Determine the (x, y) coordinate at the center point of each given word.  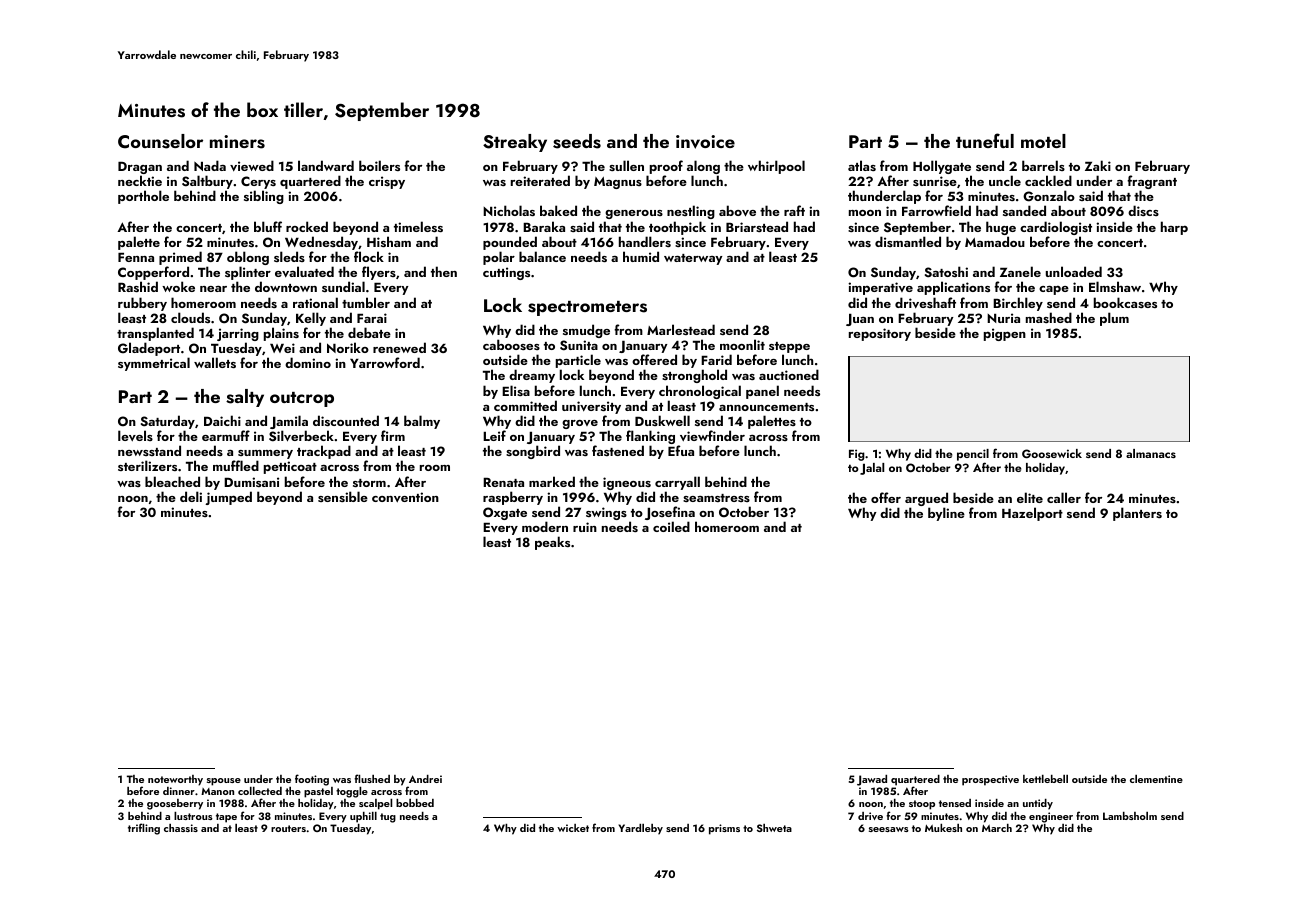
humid (641, 256)
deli (191, 496)
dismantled (908, 241)
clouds (190, 317)
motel (1043, 141)
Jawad (872, 780)
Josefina (670, 513)
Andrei (425, 779)
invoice (705, 142)
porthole (143, 197)
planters (1137, 514)
